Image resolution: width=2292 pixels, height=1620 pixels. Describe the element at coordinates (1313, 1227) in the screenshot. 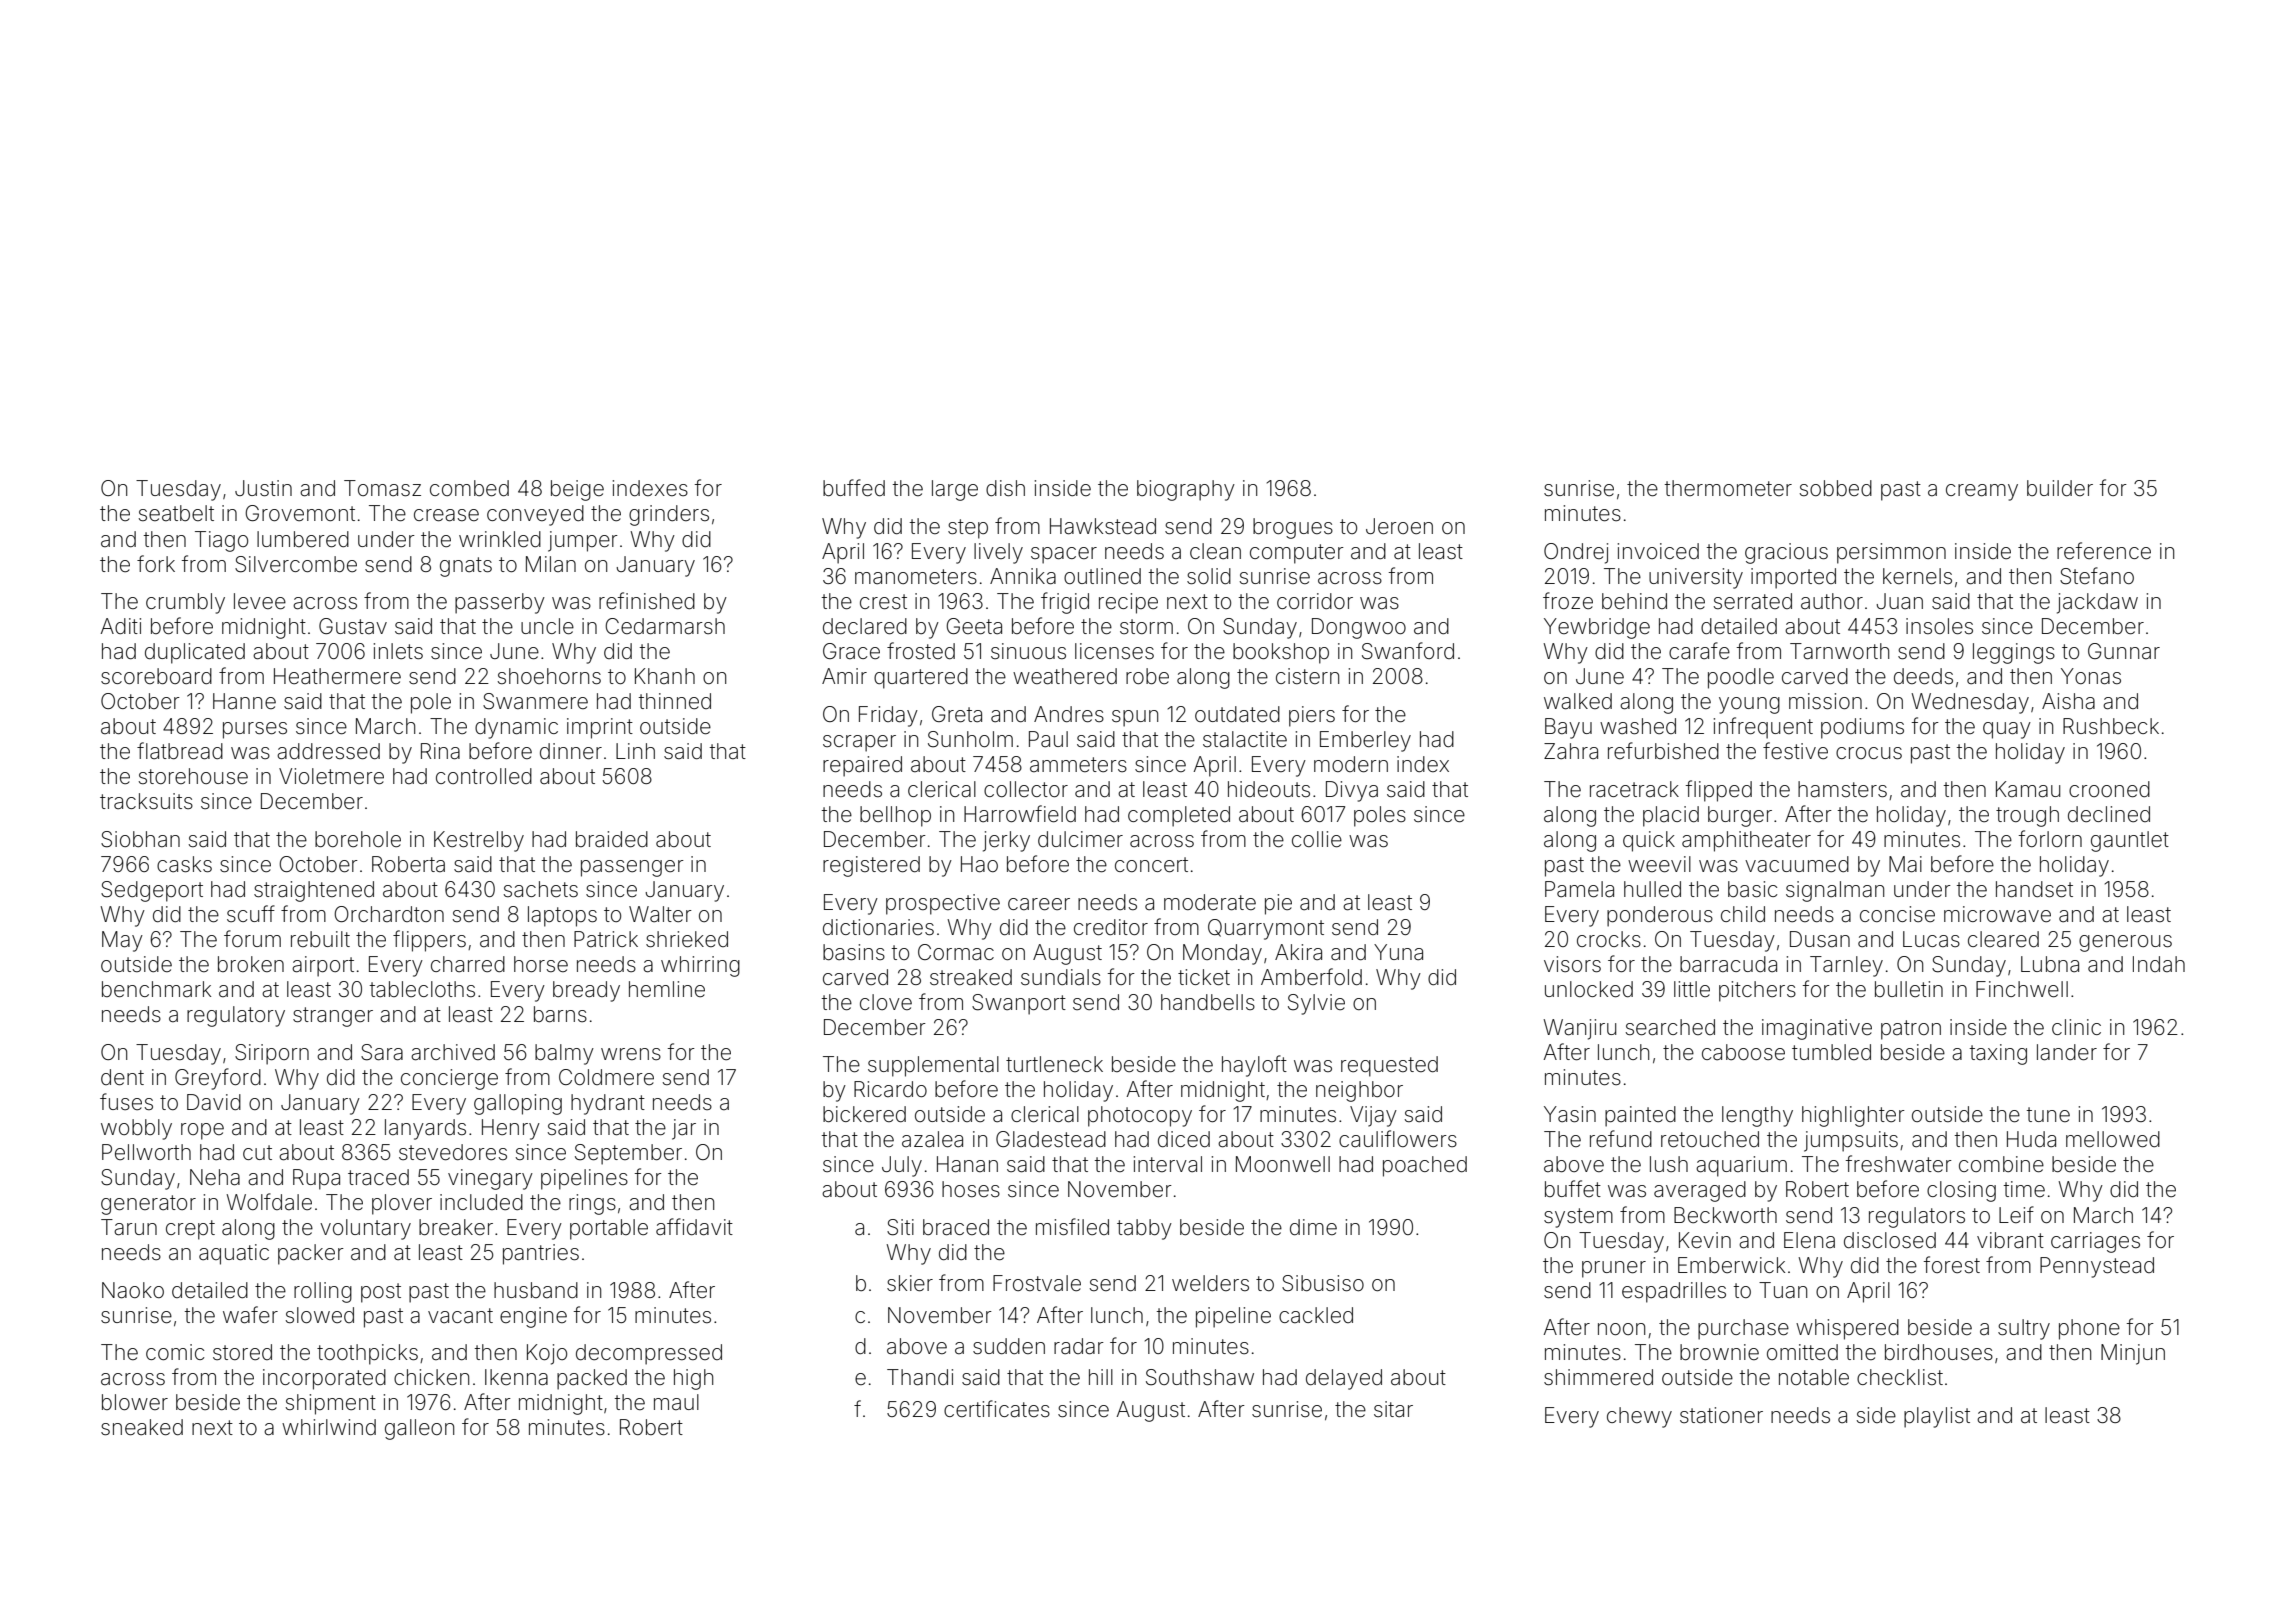

I see `dime` at that location.
